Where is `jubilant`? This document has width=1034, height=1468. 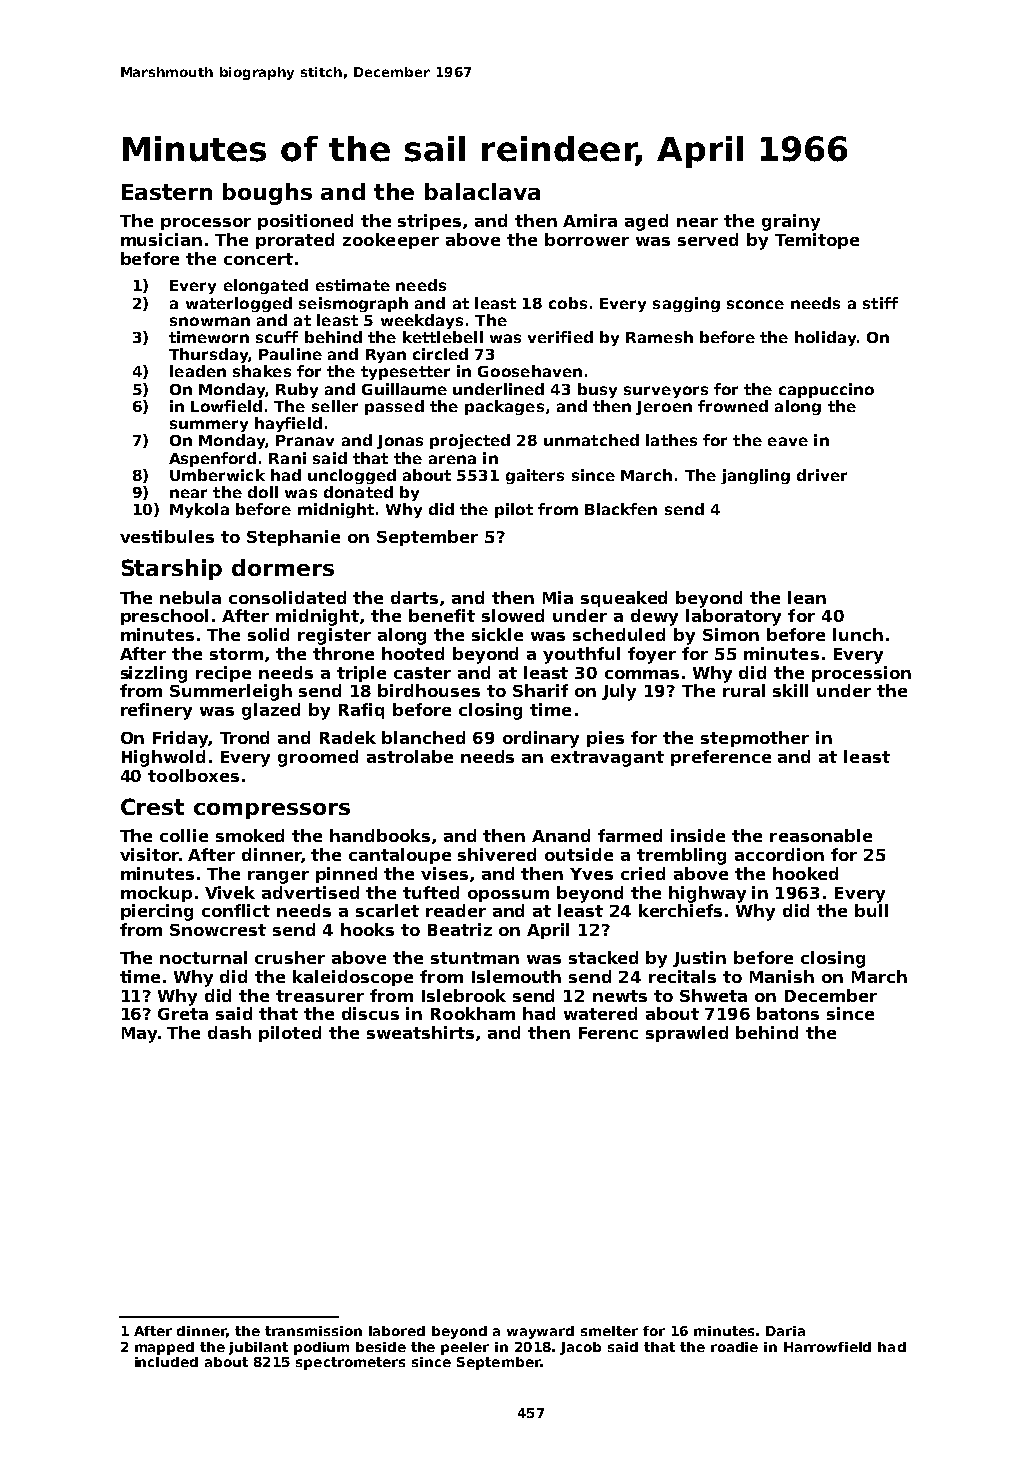
jubilant is located at coordinates (258, 1348).
